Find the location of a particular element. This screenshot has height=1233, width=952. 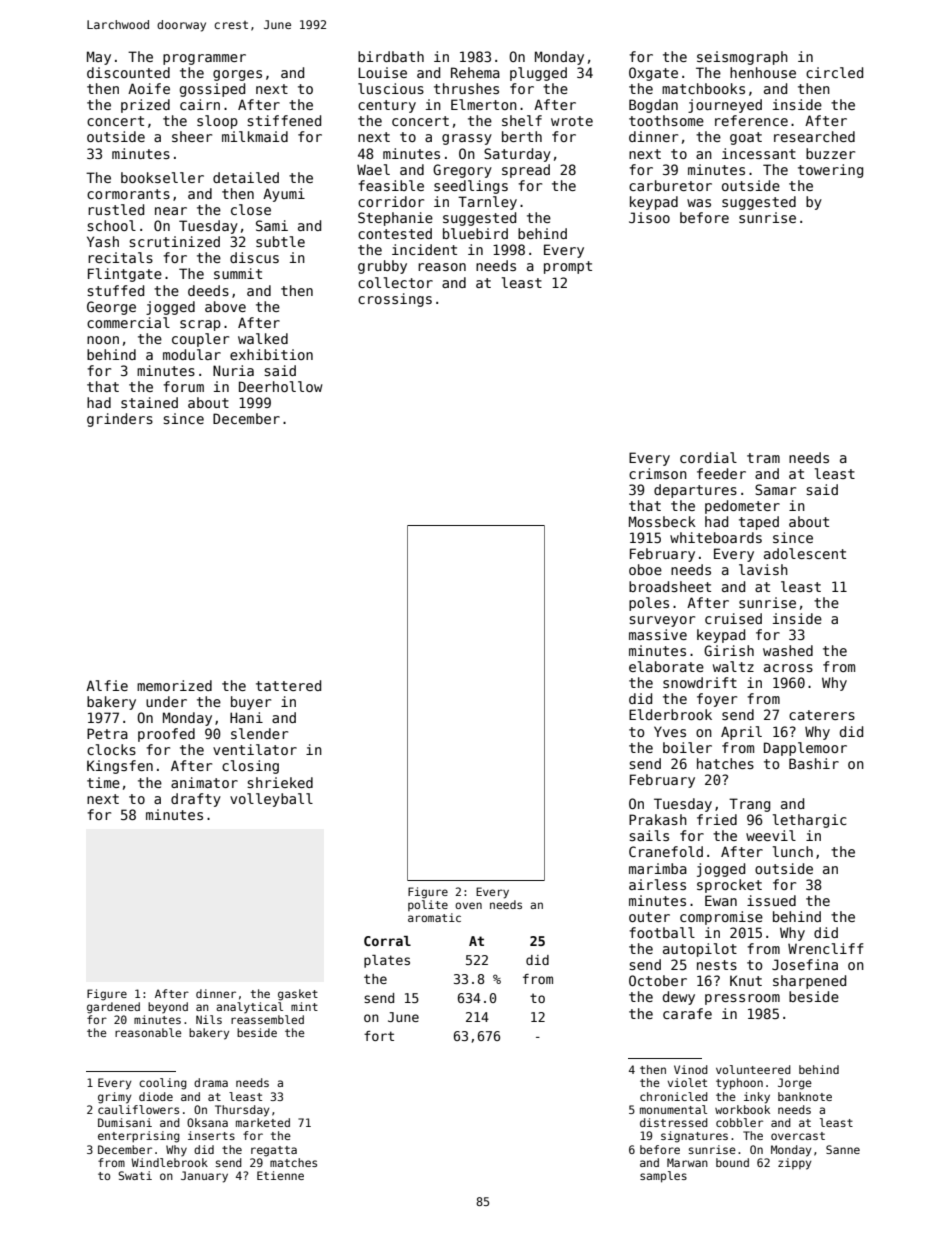

grinders is located at coordinates (120, 420).
